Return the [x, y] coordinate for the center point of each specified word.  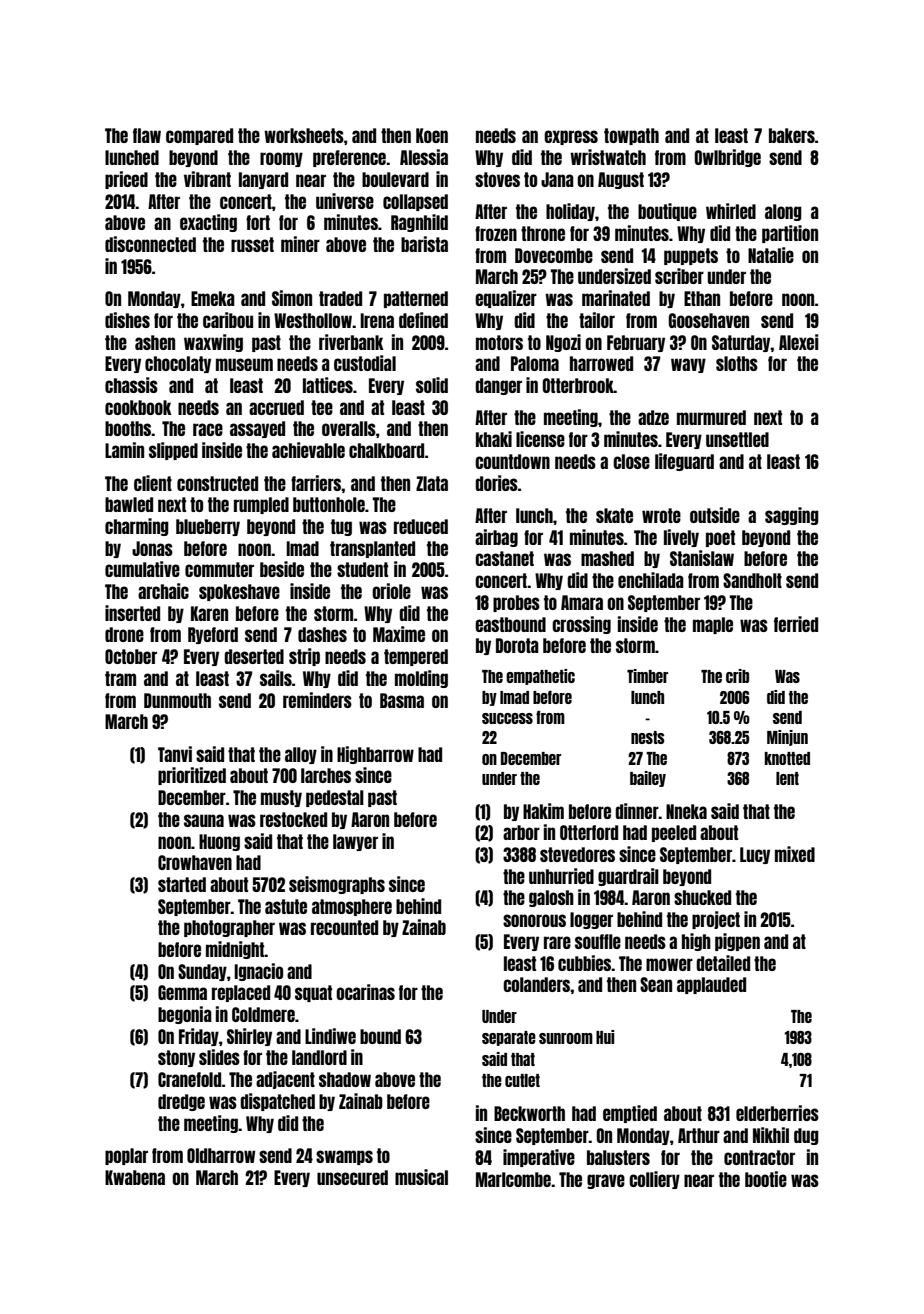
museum [244, 364]
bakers [792, 135]
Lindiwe [330, 1036]
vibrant [207, 179]
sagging [792, 516]
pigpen [737, 942]
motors [499, 342]
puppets [691, 256]
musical [421, 1177]
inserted [132, 613]
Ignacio [258, 972]
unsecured [352, 1177]
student [362, 569]
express [571, 137]
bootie [766, 1179]
